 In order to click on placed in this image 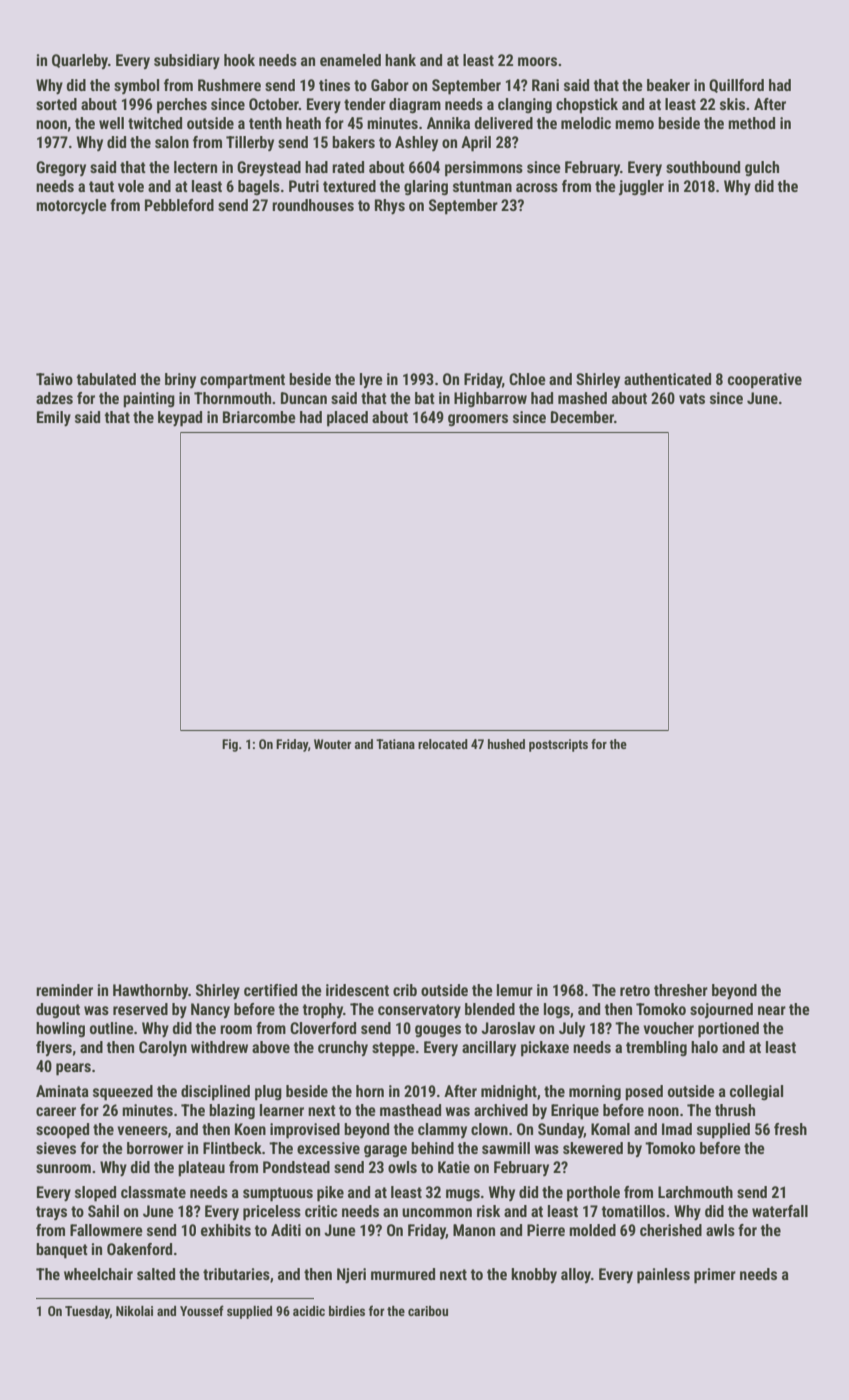, I will do `click(347, 419)`.
